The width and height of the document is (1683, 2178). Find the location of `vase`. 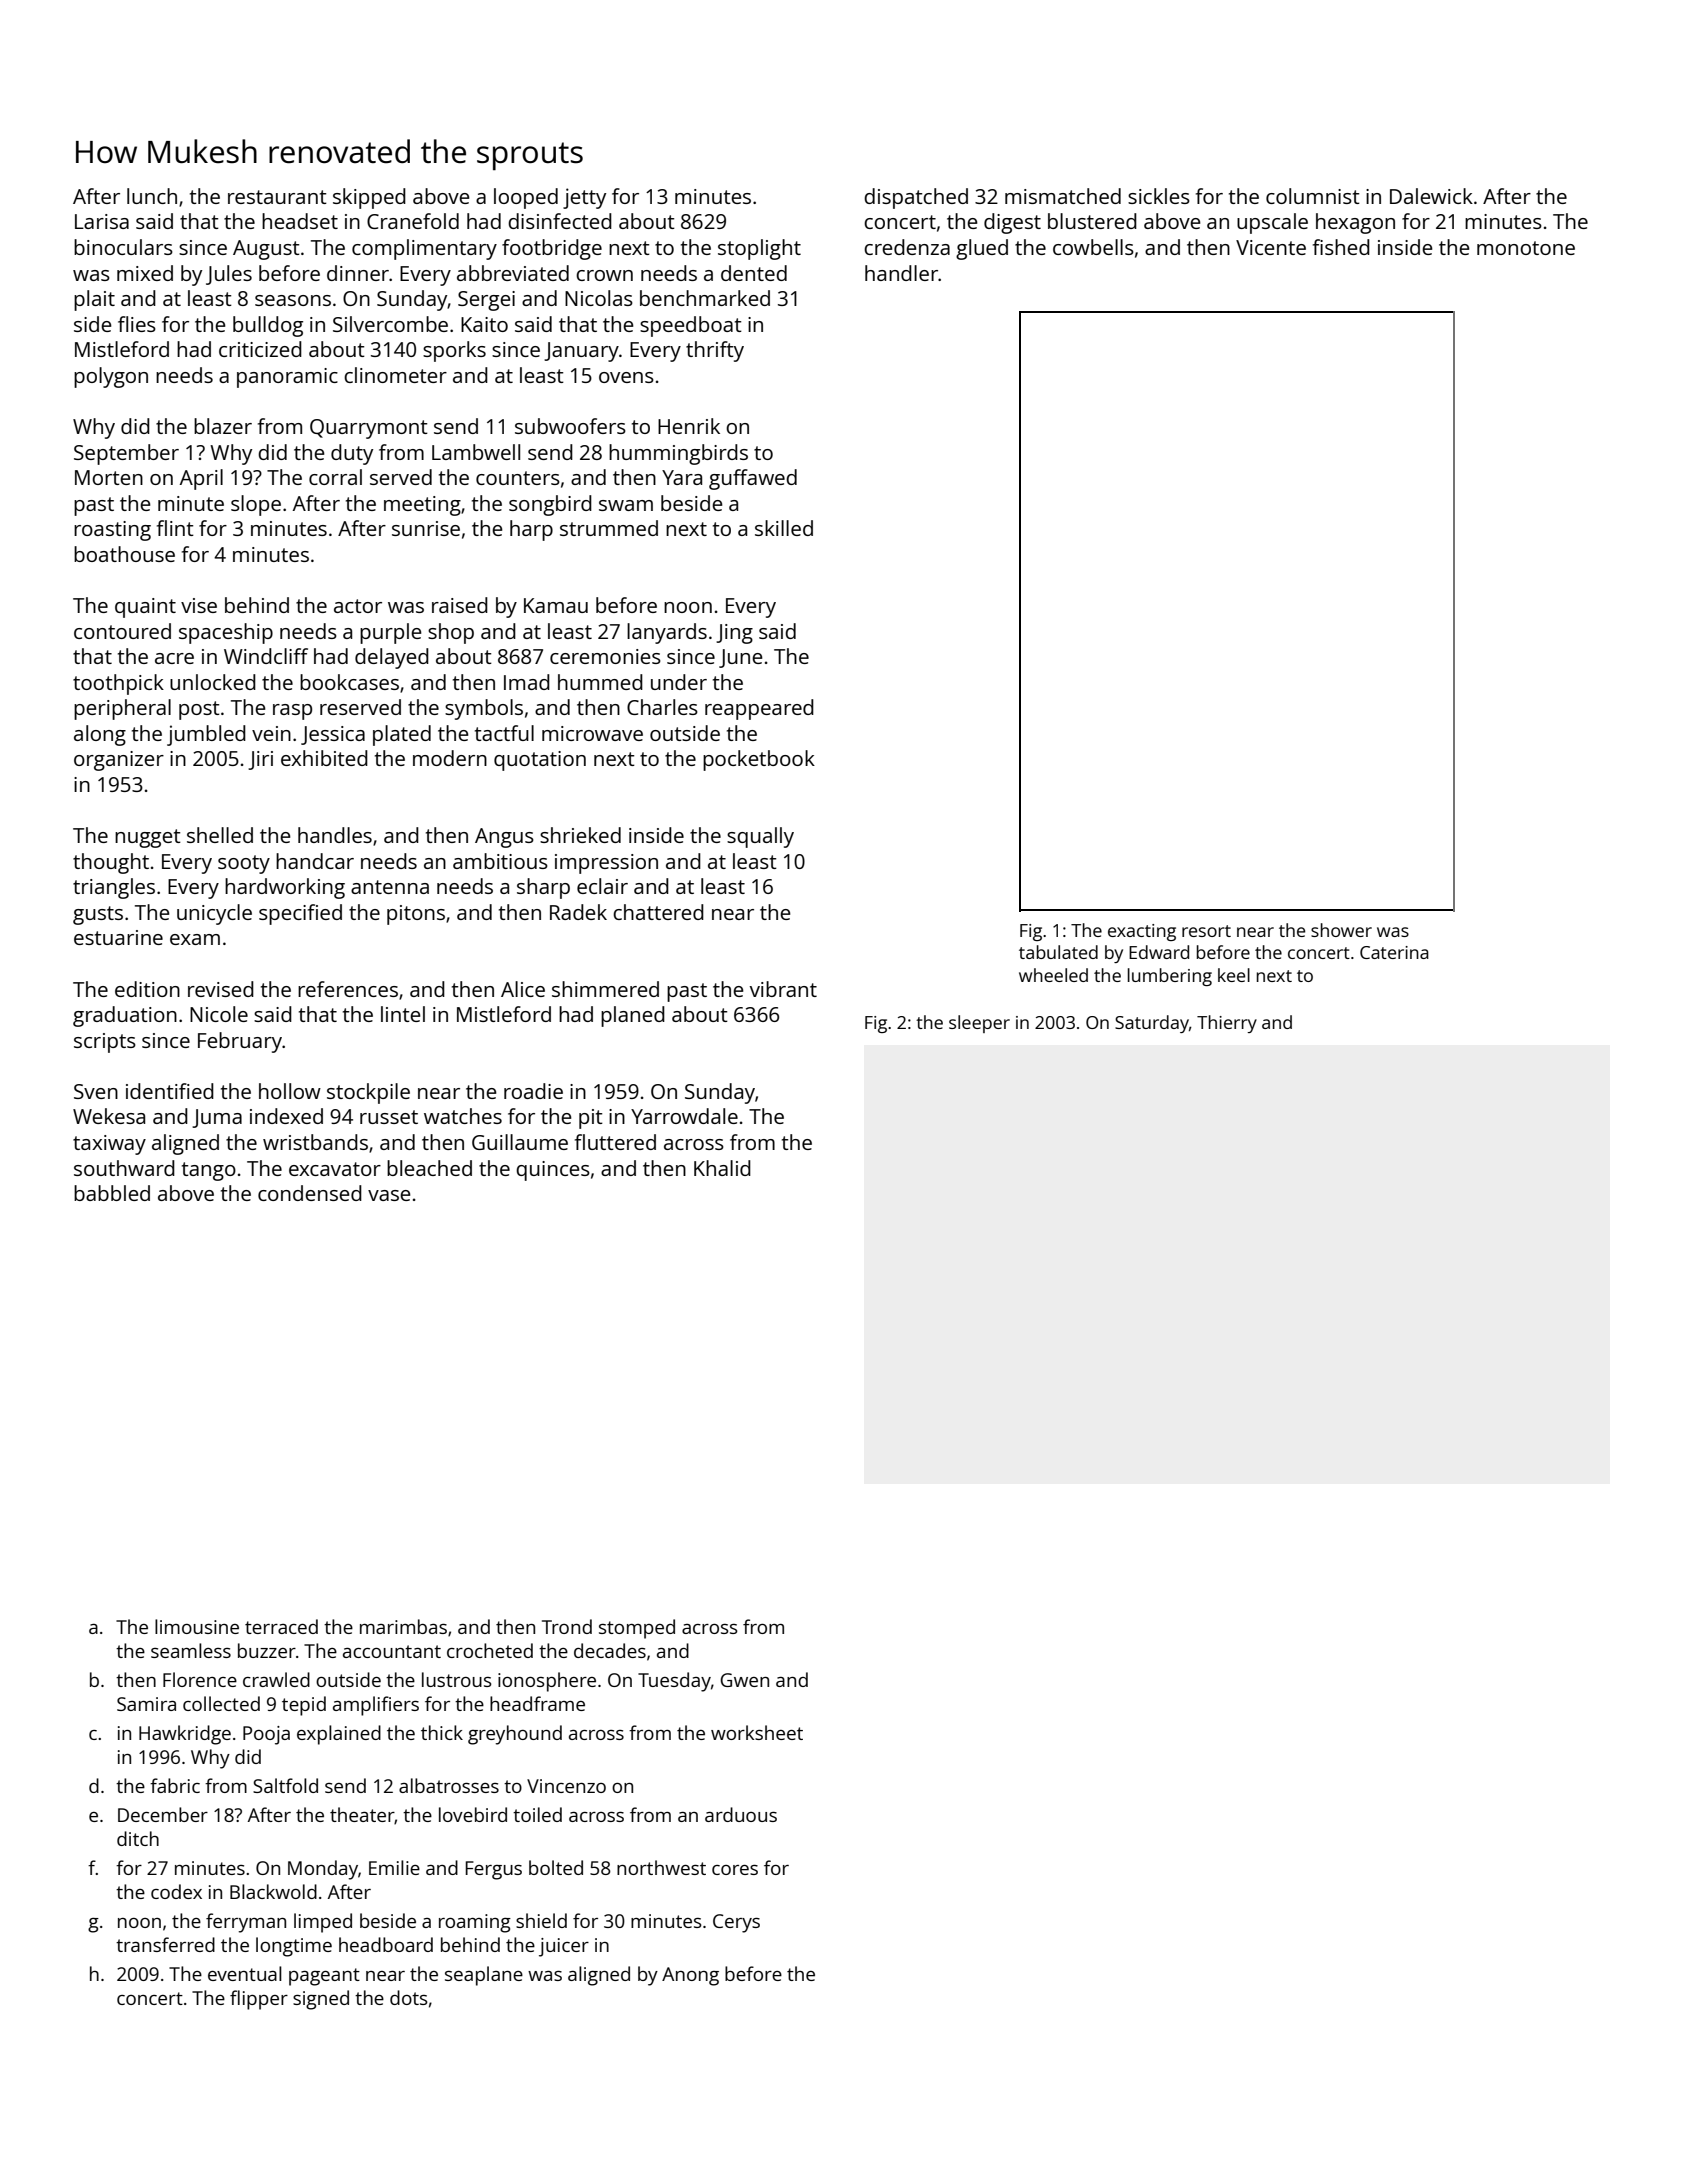

vase is located at coordinates (389, 1195).
